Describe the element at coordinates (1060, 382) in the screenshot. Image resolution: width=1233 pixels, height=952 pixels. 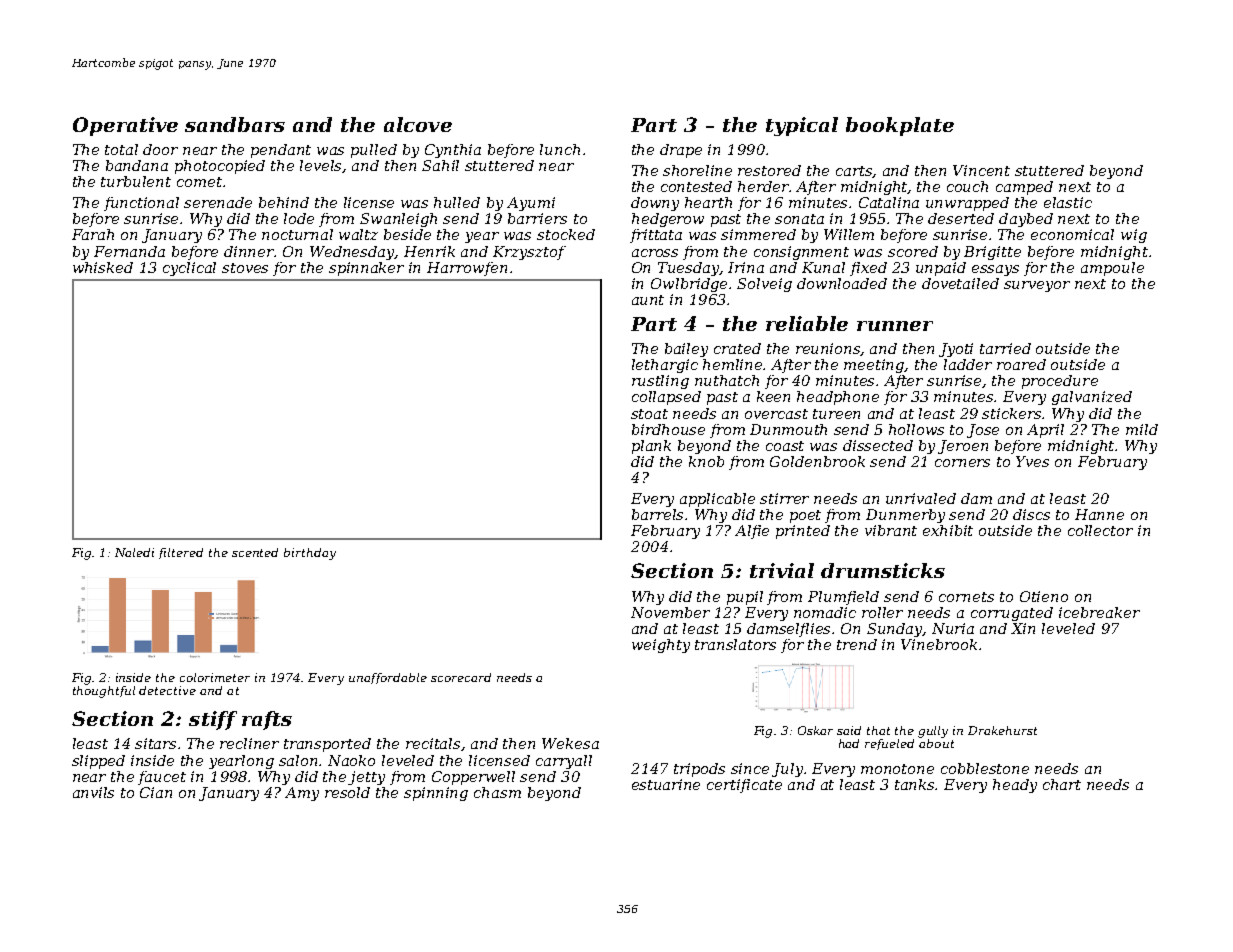
I see `procedure` at that location.
